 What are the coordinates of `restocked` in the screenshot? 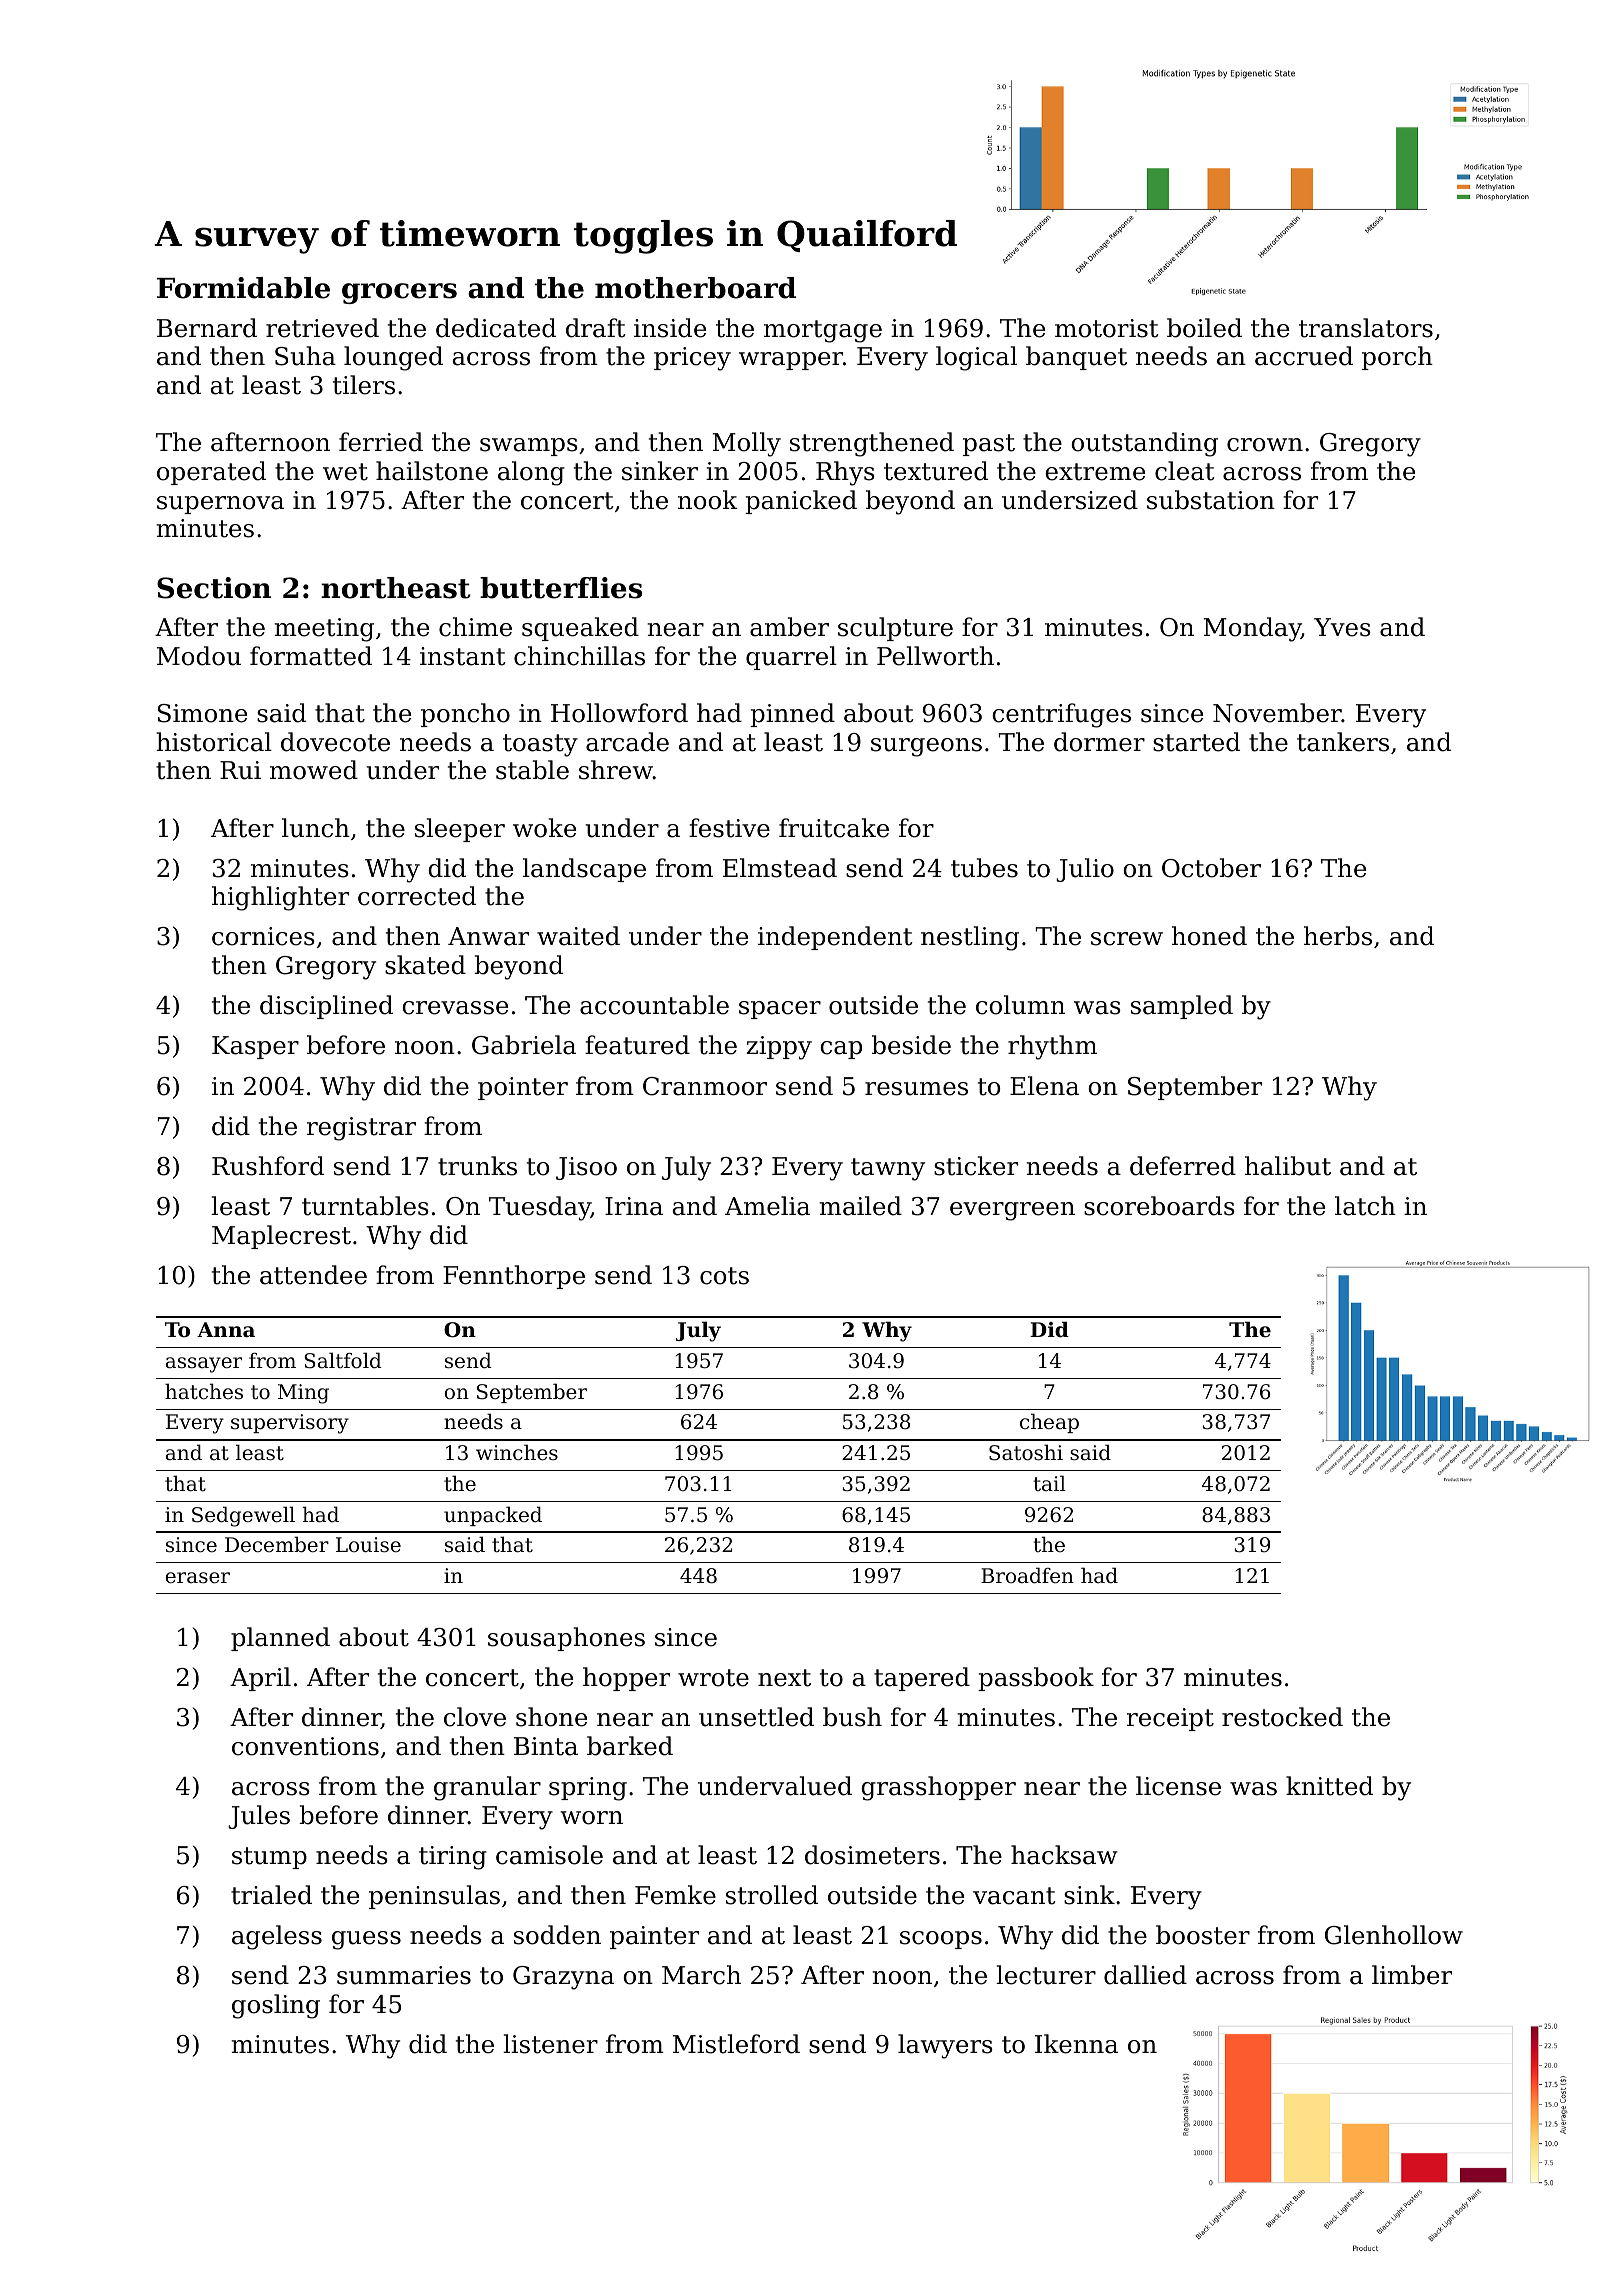 It's located at (1282, 1717).
